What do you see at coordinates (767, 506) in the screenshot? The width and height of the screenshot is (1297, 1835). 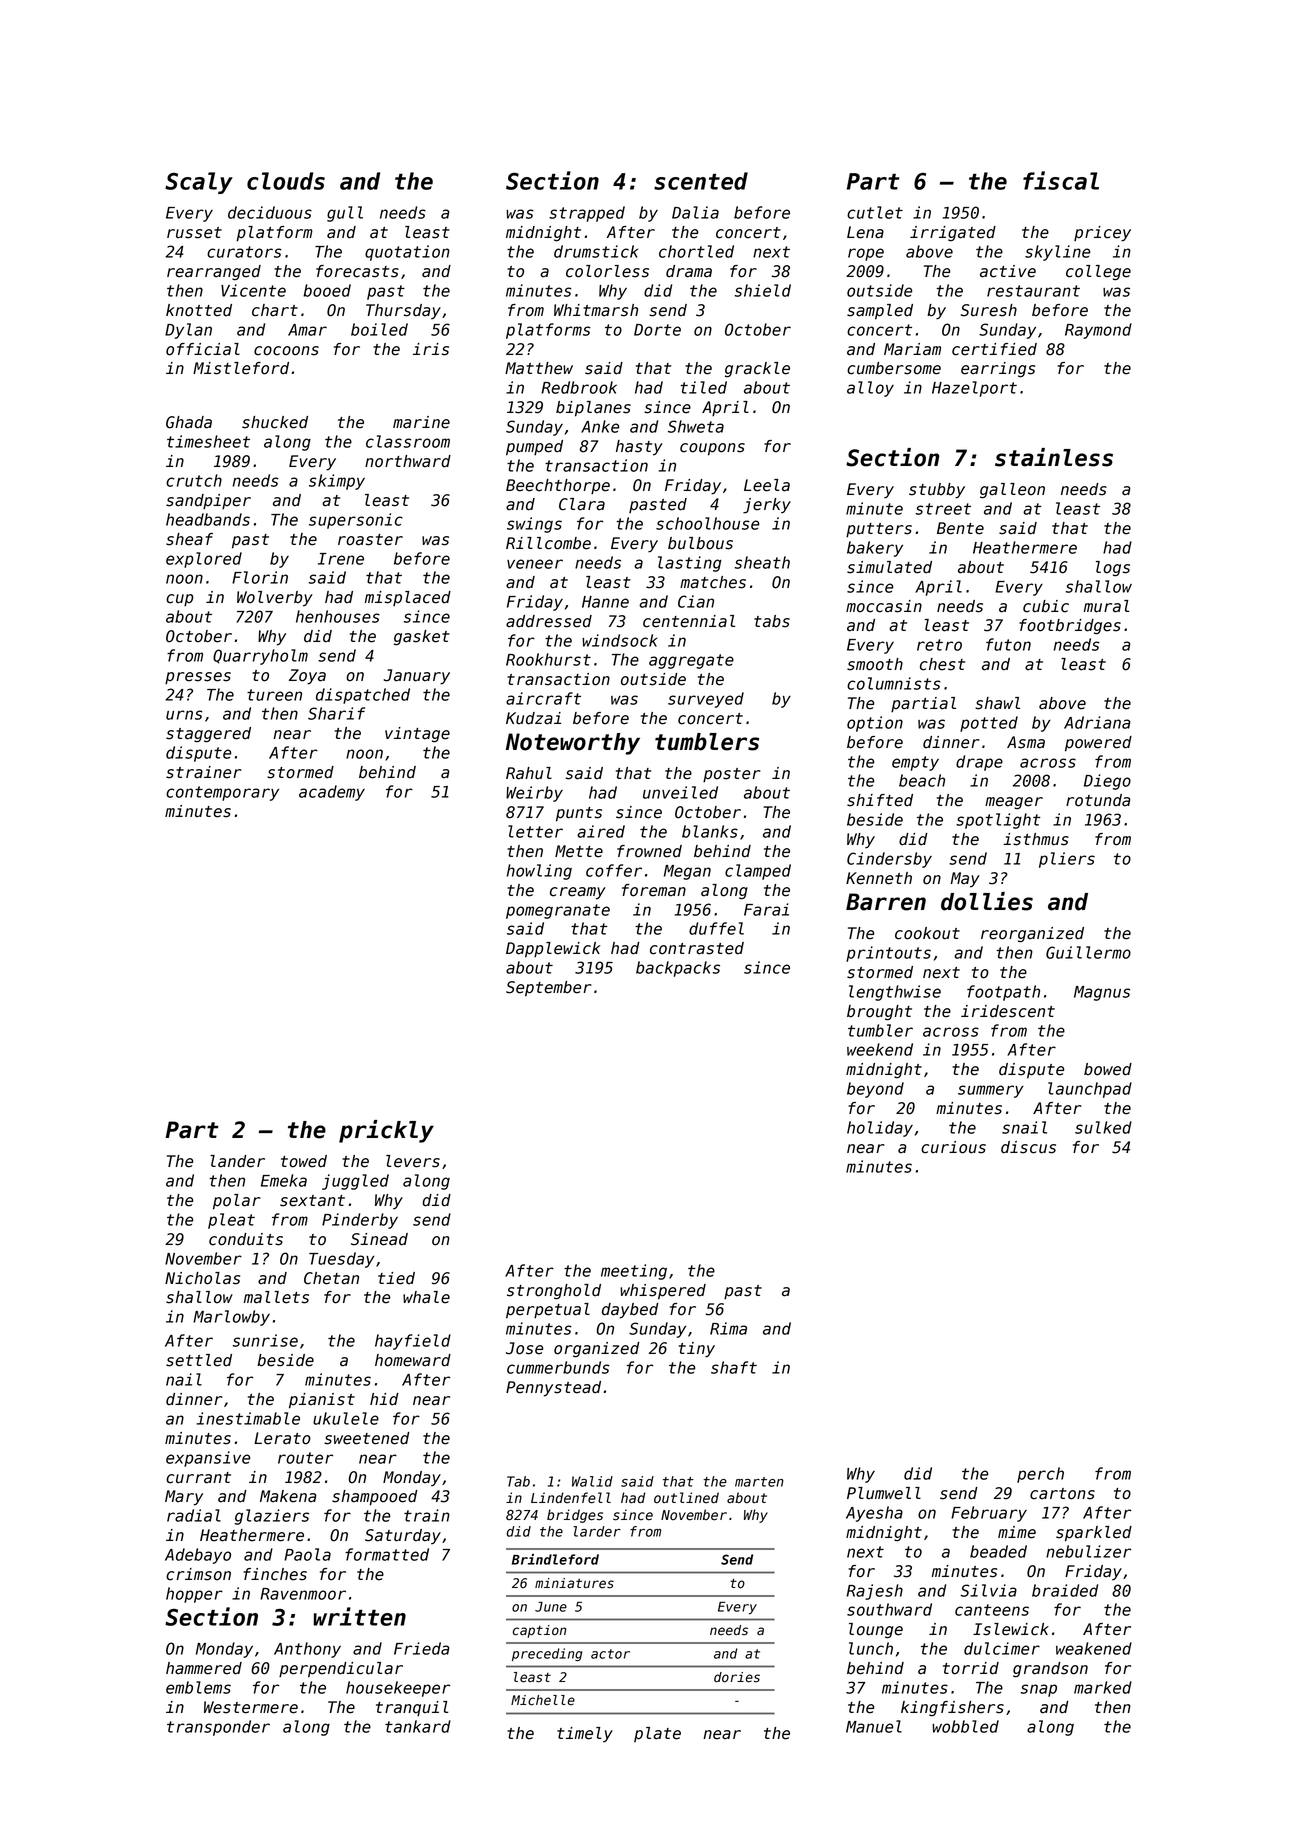 I see `jerky` at bounding box center [767, 506].
